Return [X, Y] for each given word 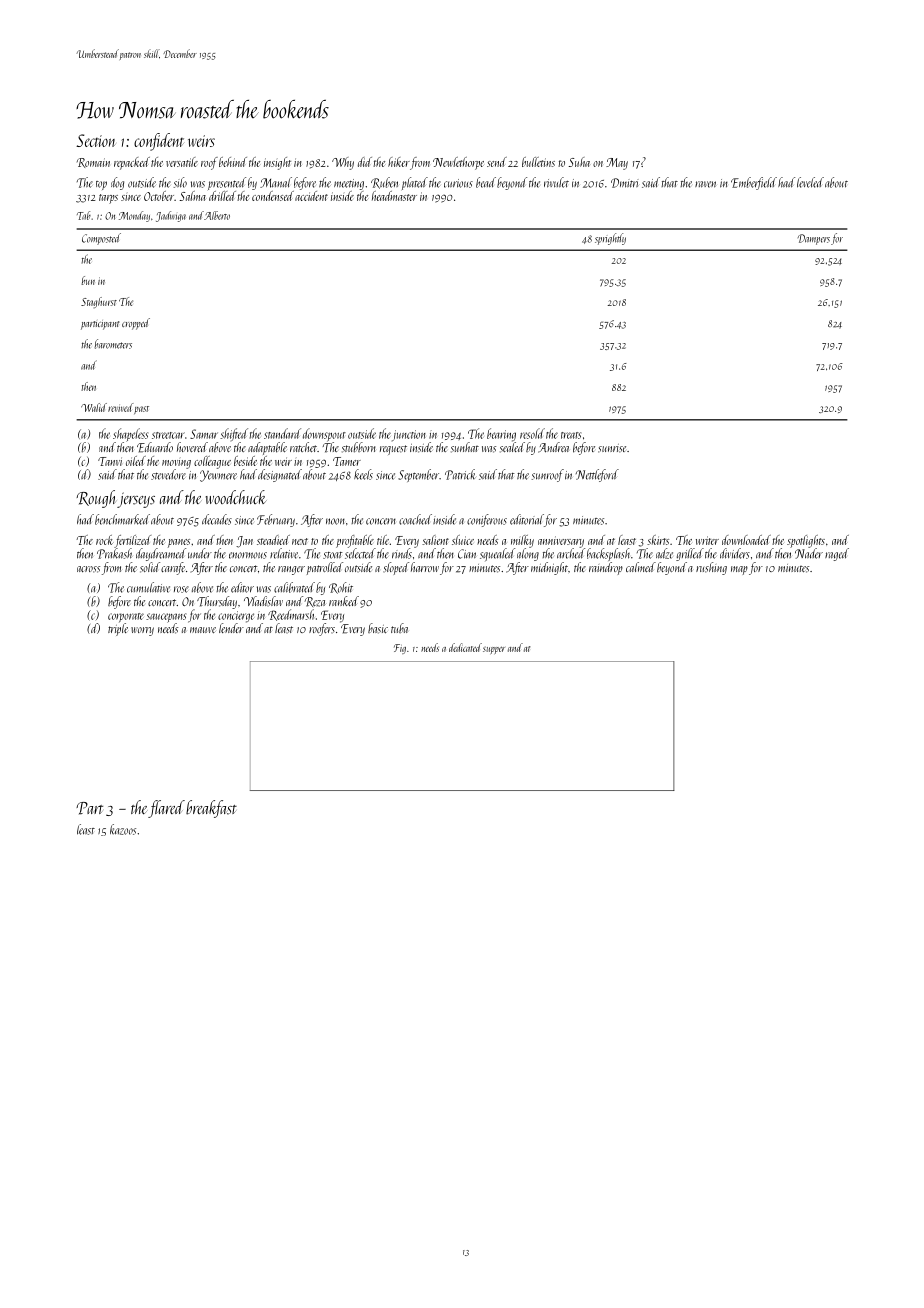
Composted [101, 239]
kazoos [123, 829]
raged [837, 554]
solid [150, 567]
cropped [136, 324]
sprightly [610, 239]
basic [378, 628]
